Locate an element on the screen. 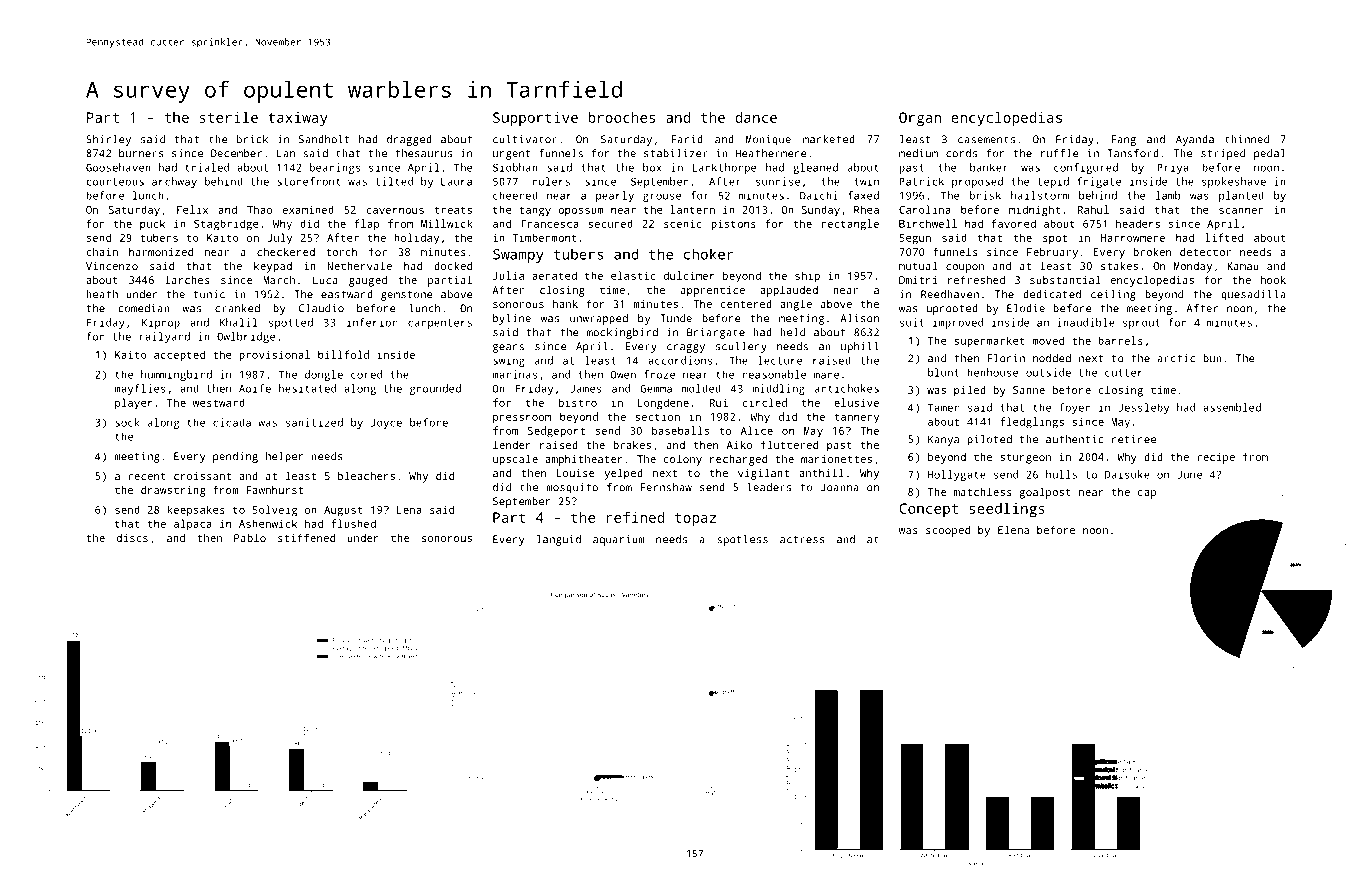 The width and height of the screenshot is (1372, 887). recent is located at coordinates (147, 476).
